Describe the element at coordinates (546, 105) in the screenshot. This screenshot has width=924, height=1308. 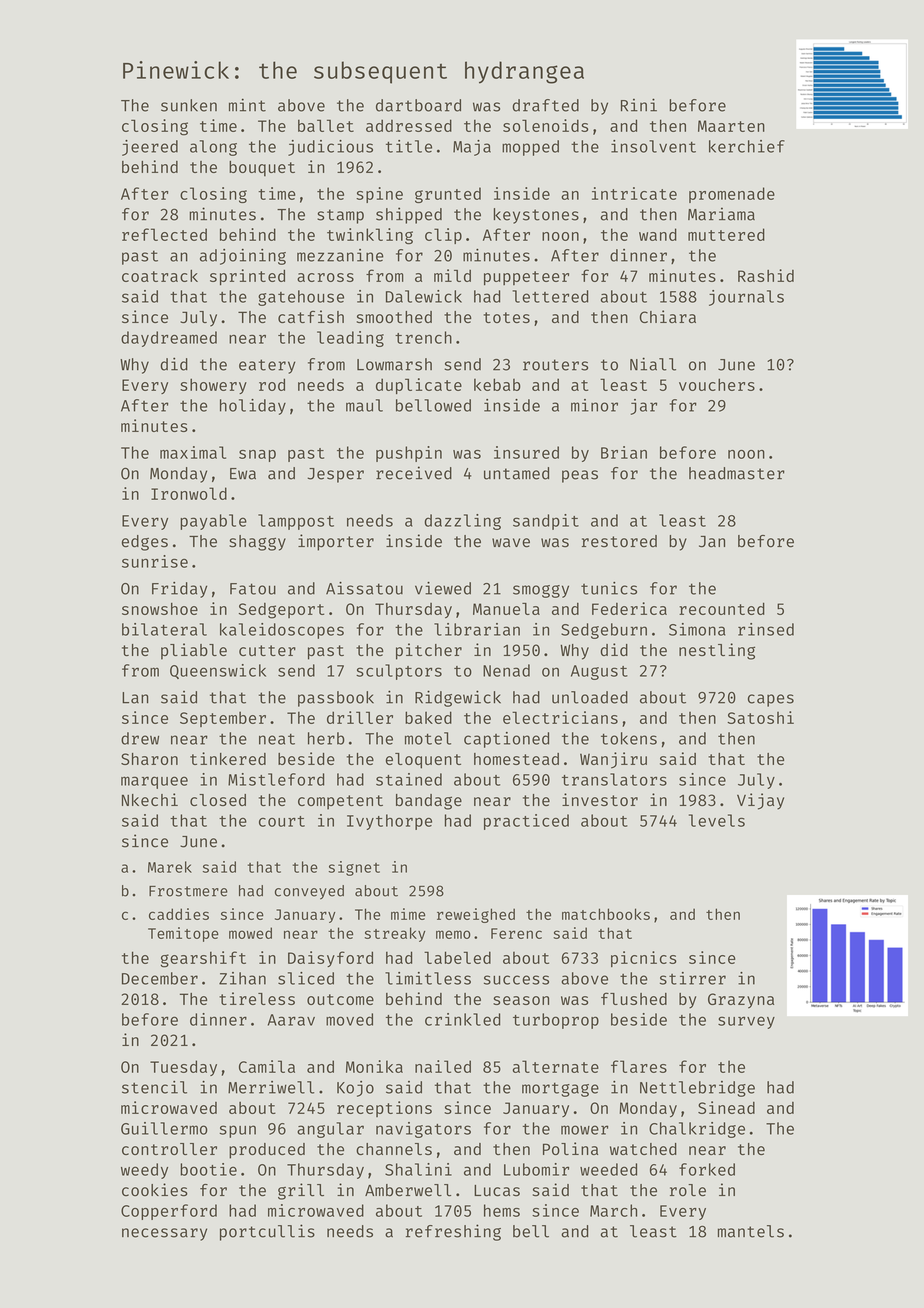
I see `drafted` at that location.
